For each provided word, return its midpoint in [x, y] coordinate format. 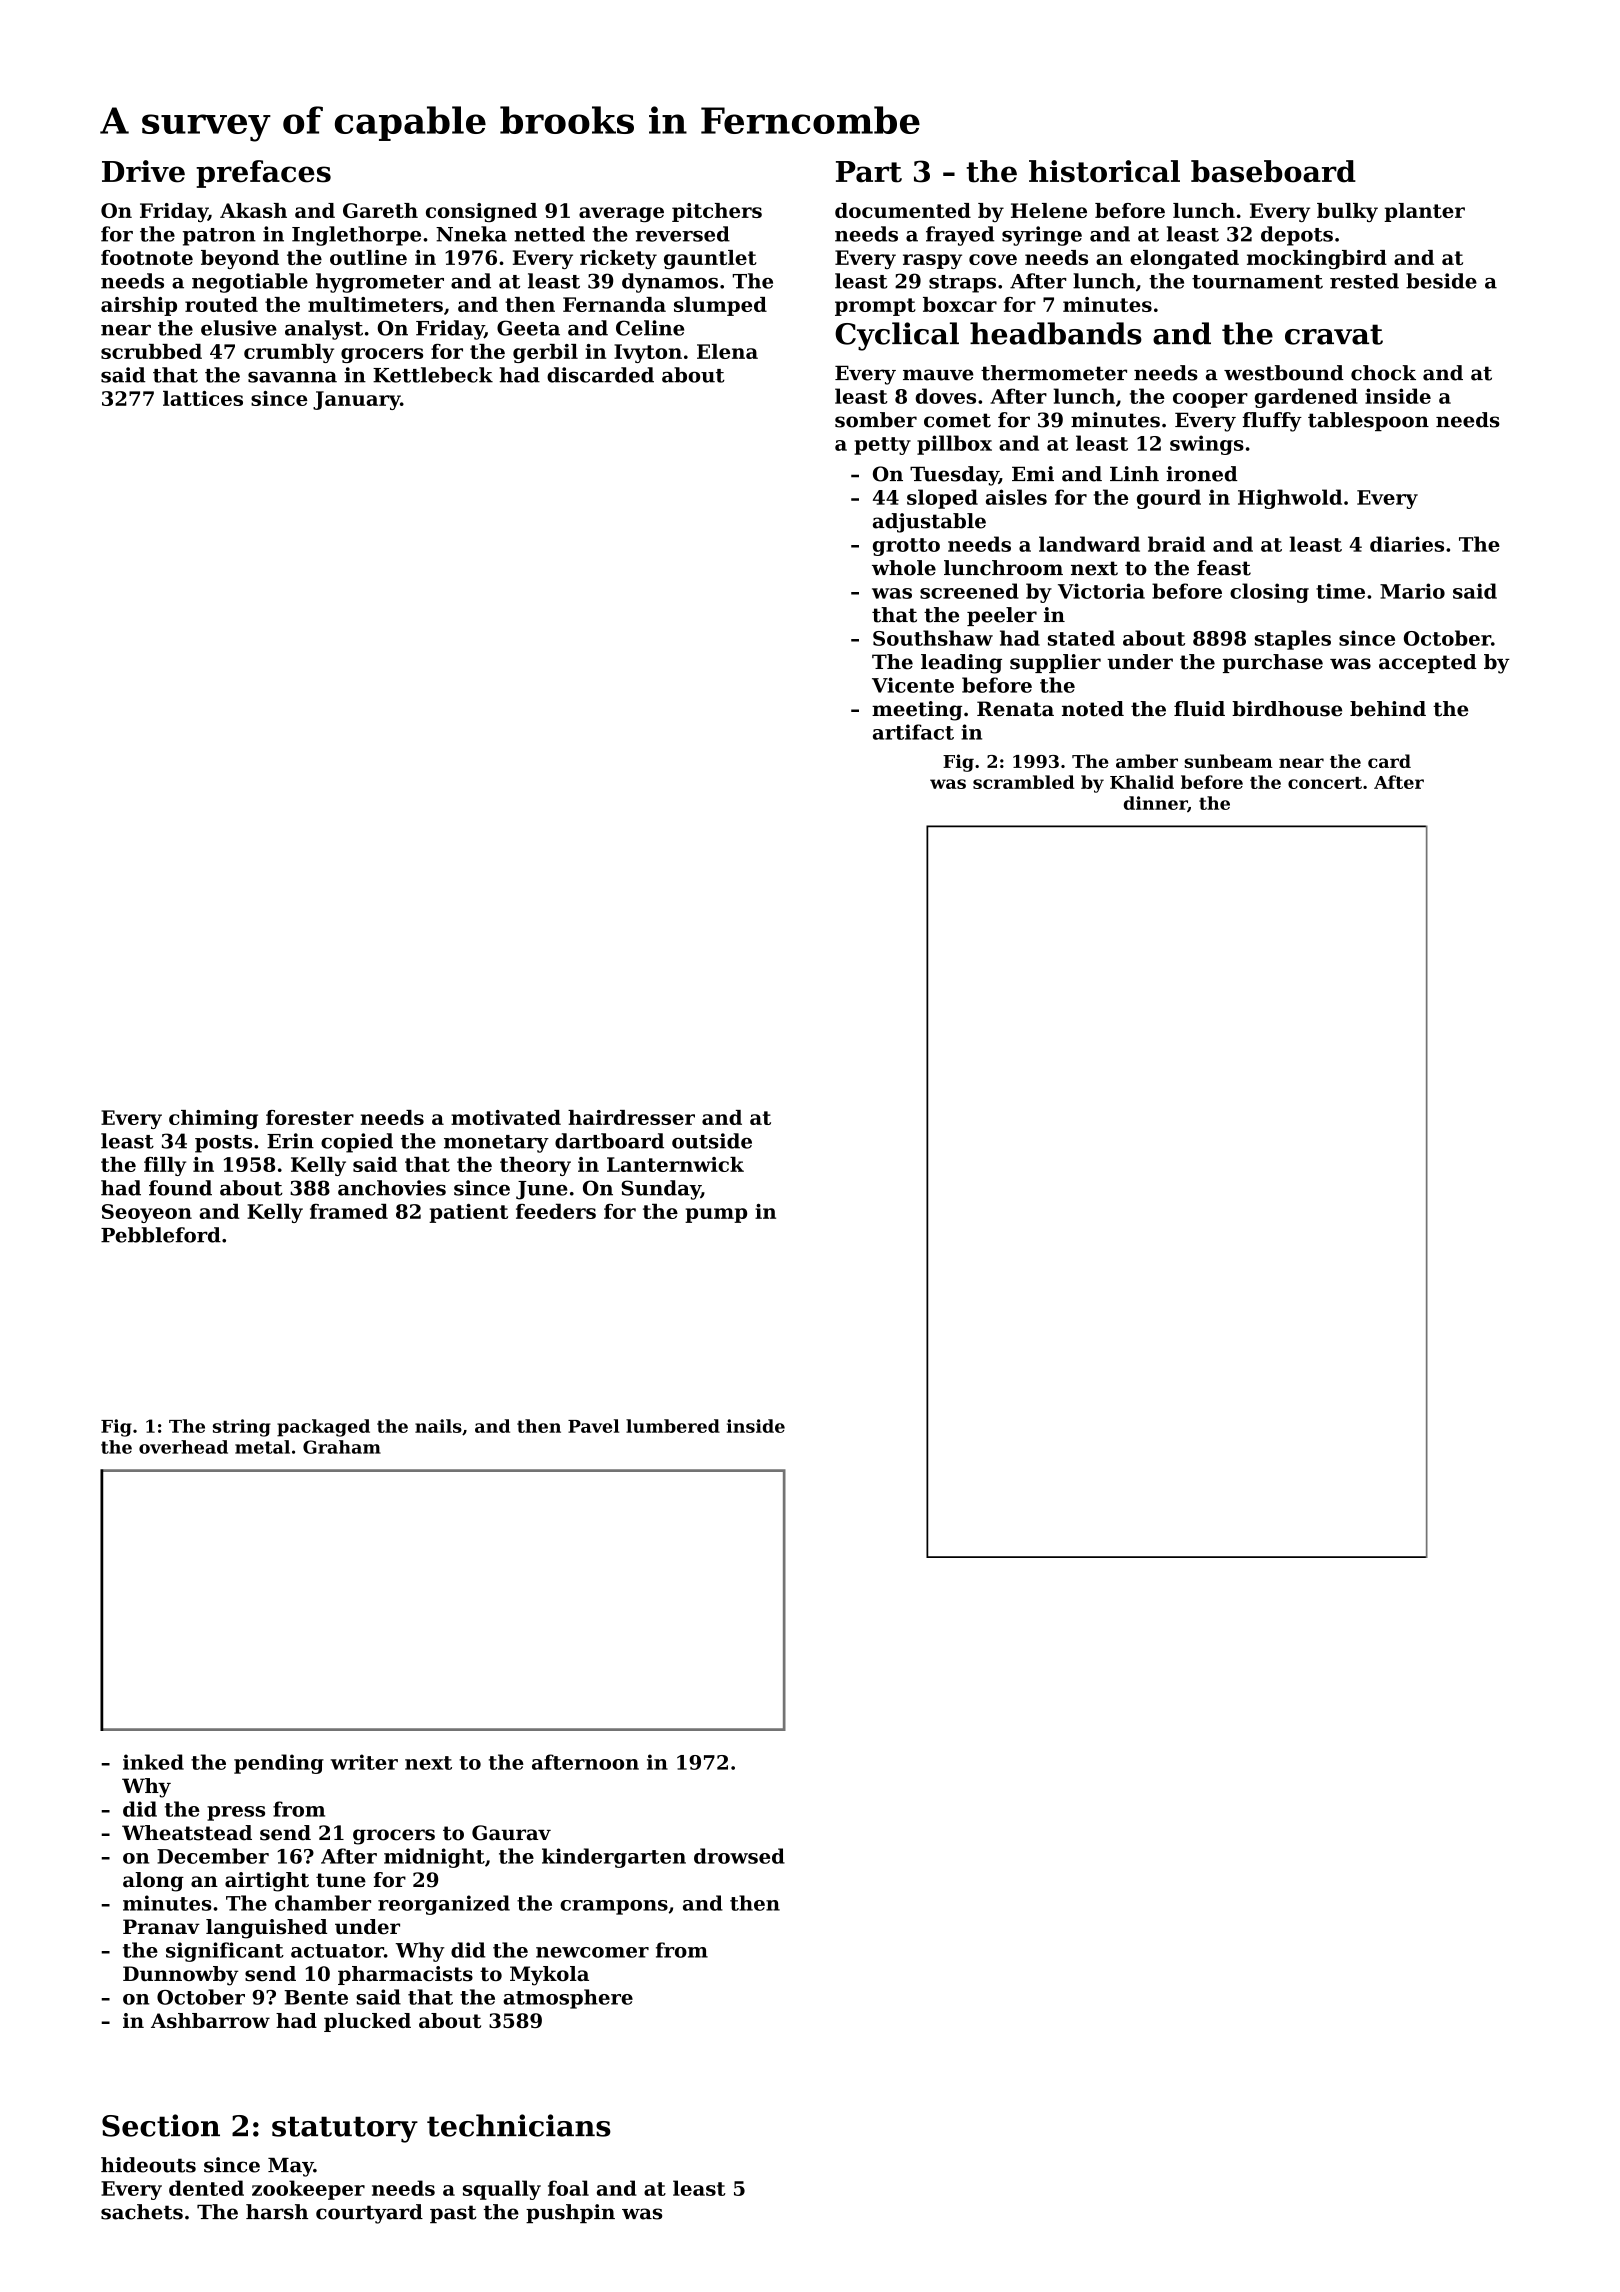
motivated [506, 1117]
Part [869, 172]
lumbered [673, 1426]
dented [206, 2188]
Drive [143, 171]
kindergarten [614, 1858]
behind [1388, 709]
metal [262, 1447]
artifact [913, 732]
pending [279, 1764]
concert [1325, 783]
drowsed [739, 1856]
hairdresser [631, 1117]
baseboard [1273, 171]
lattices [203, 398]
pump [716, 1215]
